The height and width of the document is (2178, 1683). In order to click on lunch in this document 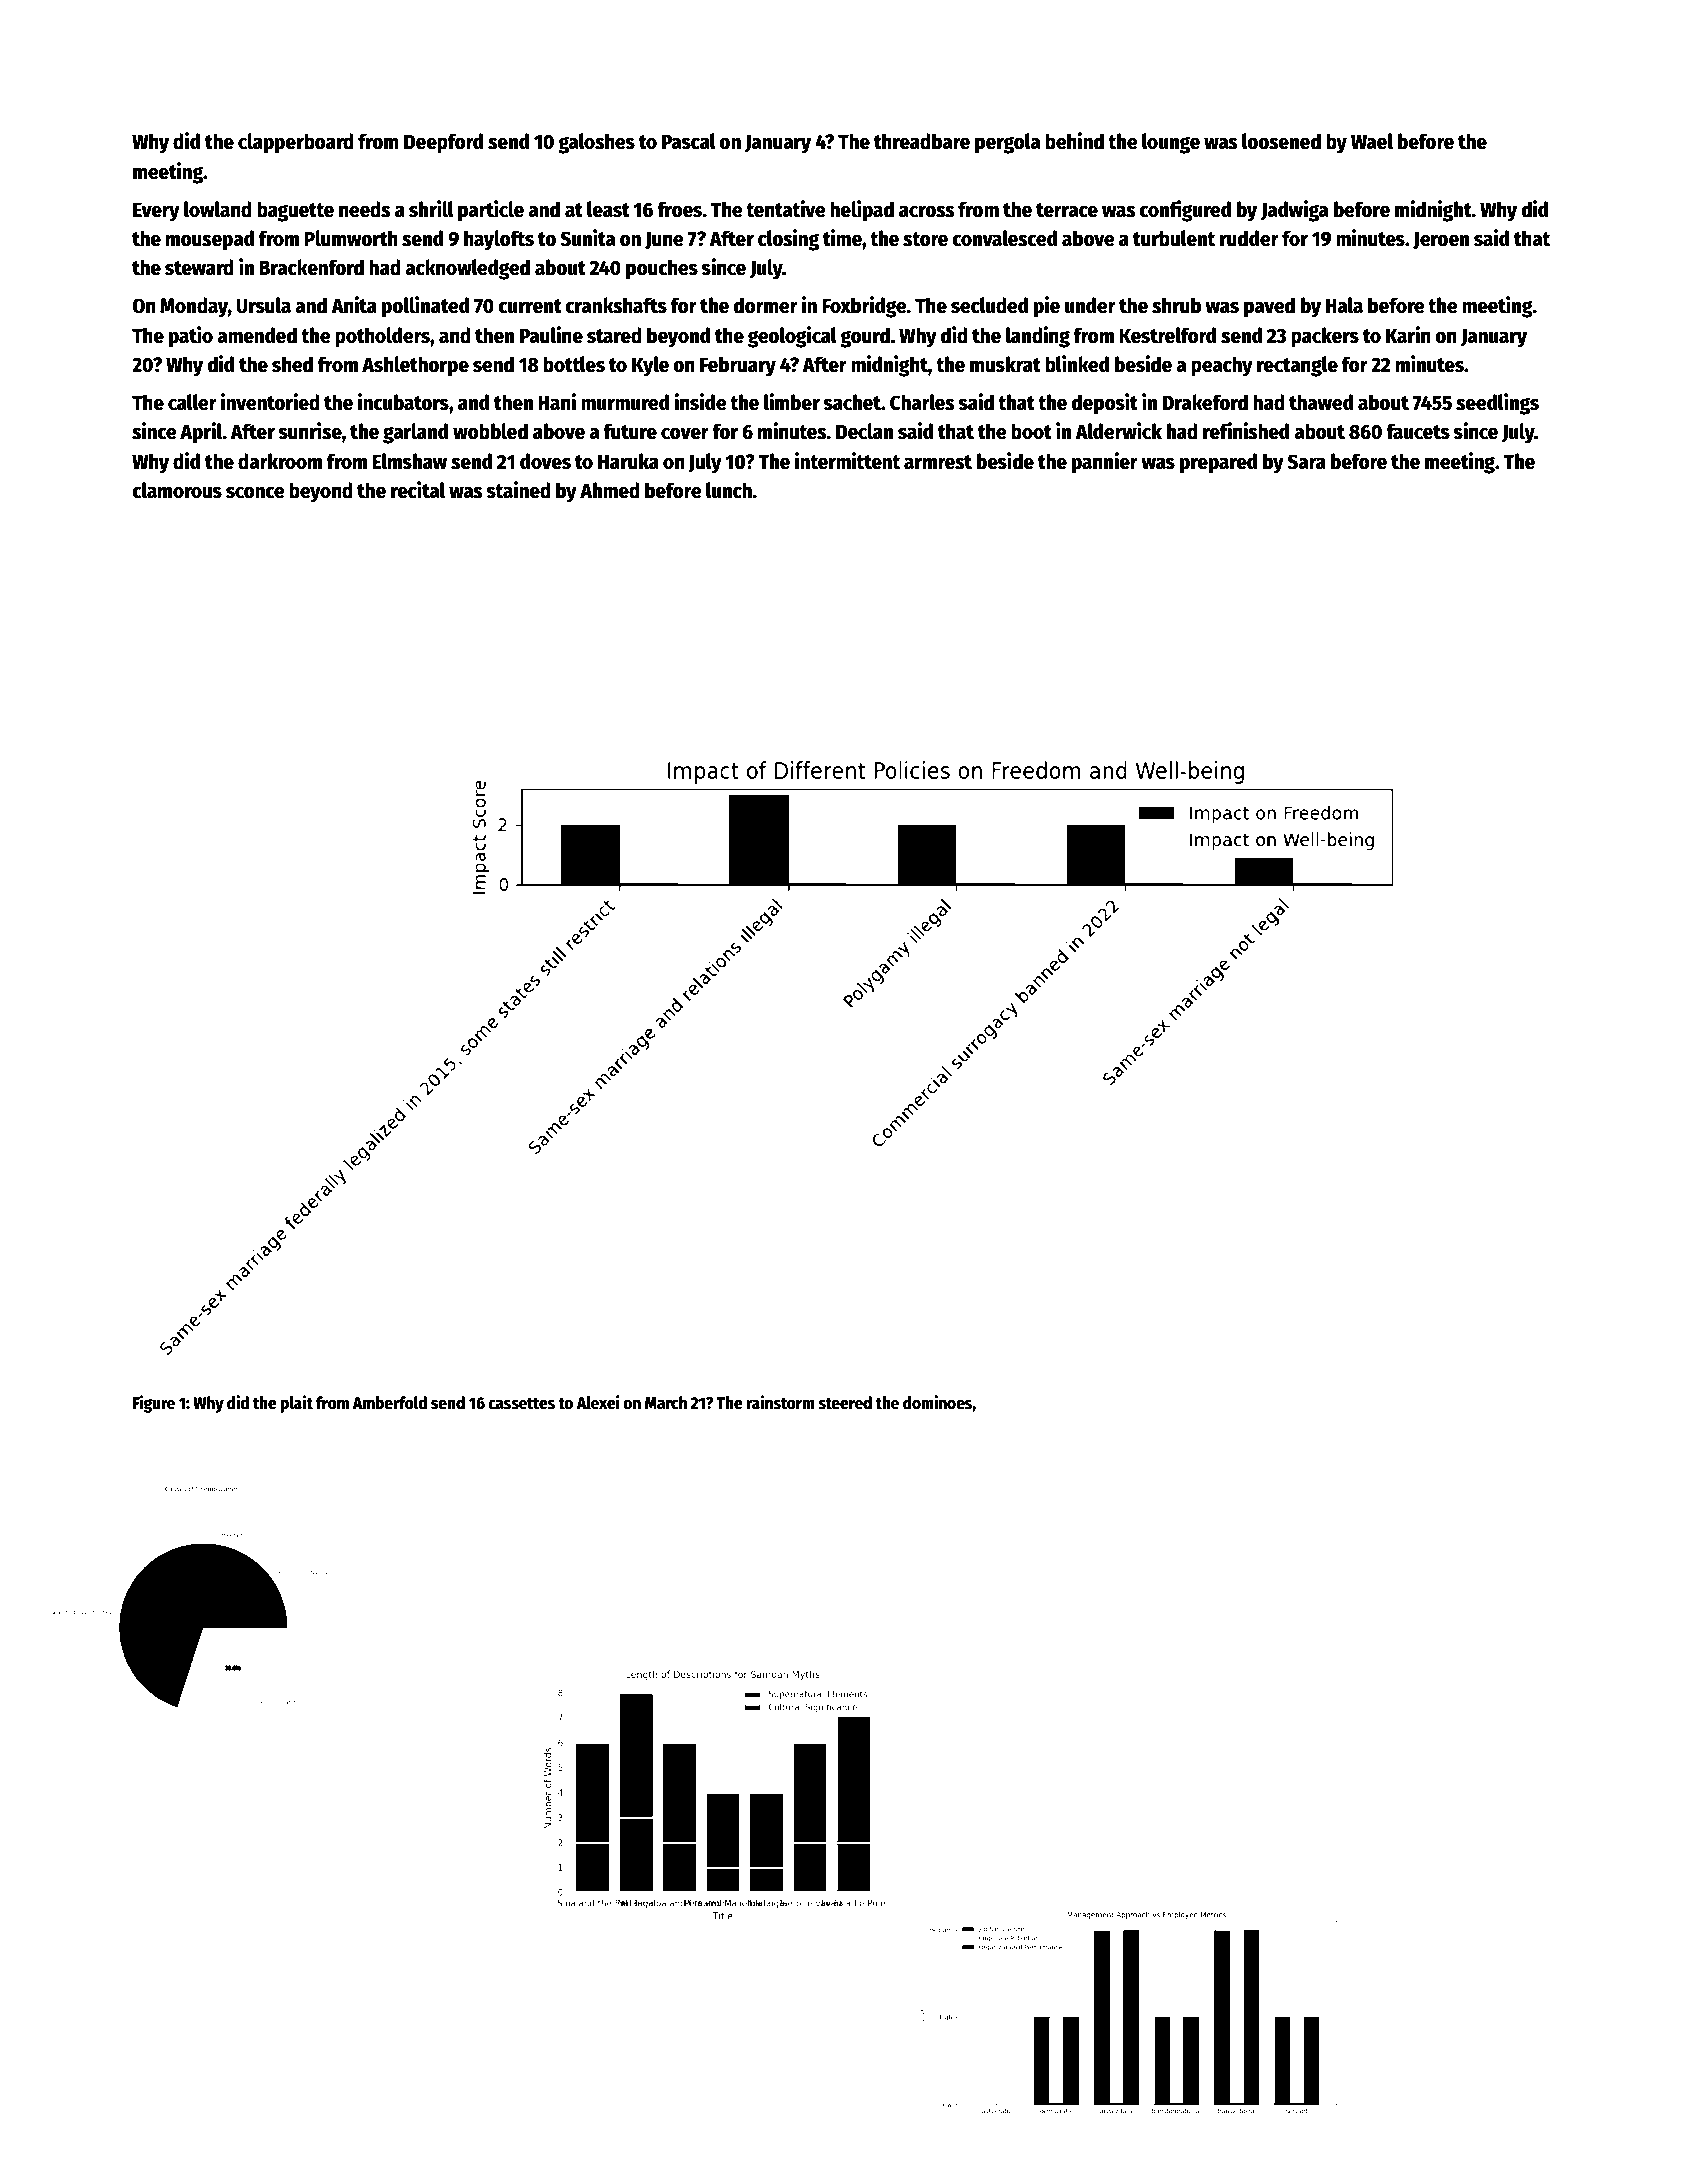, I will do `click(729, 490)`.
